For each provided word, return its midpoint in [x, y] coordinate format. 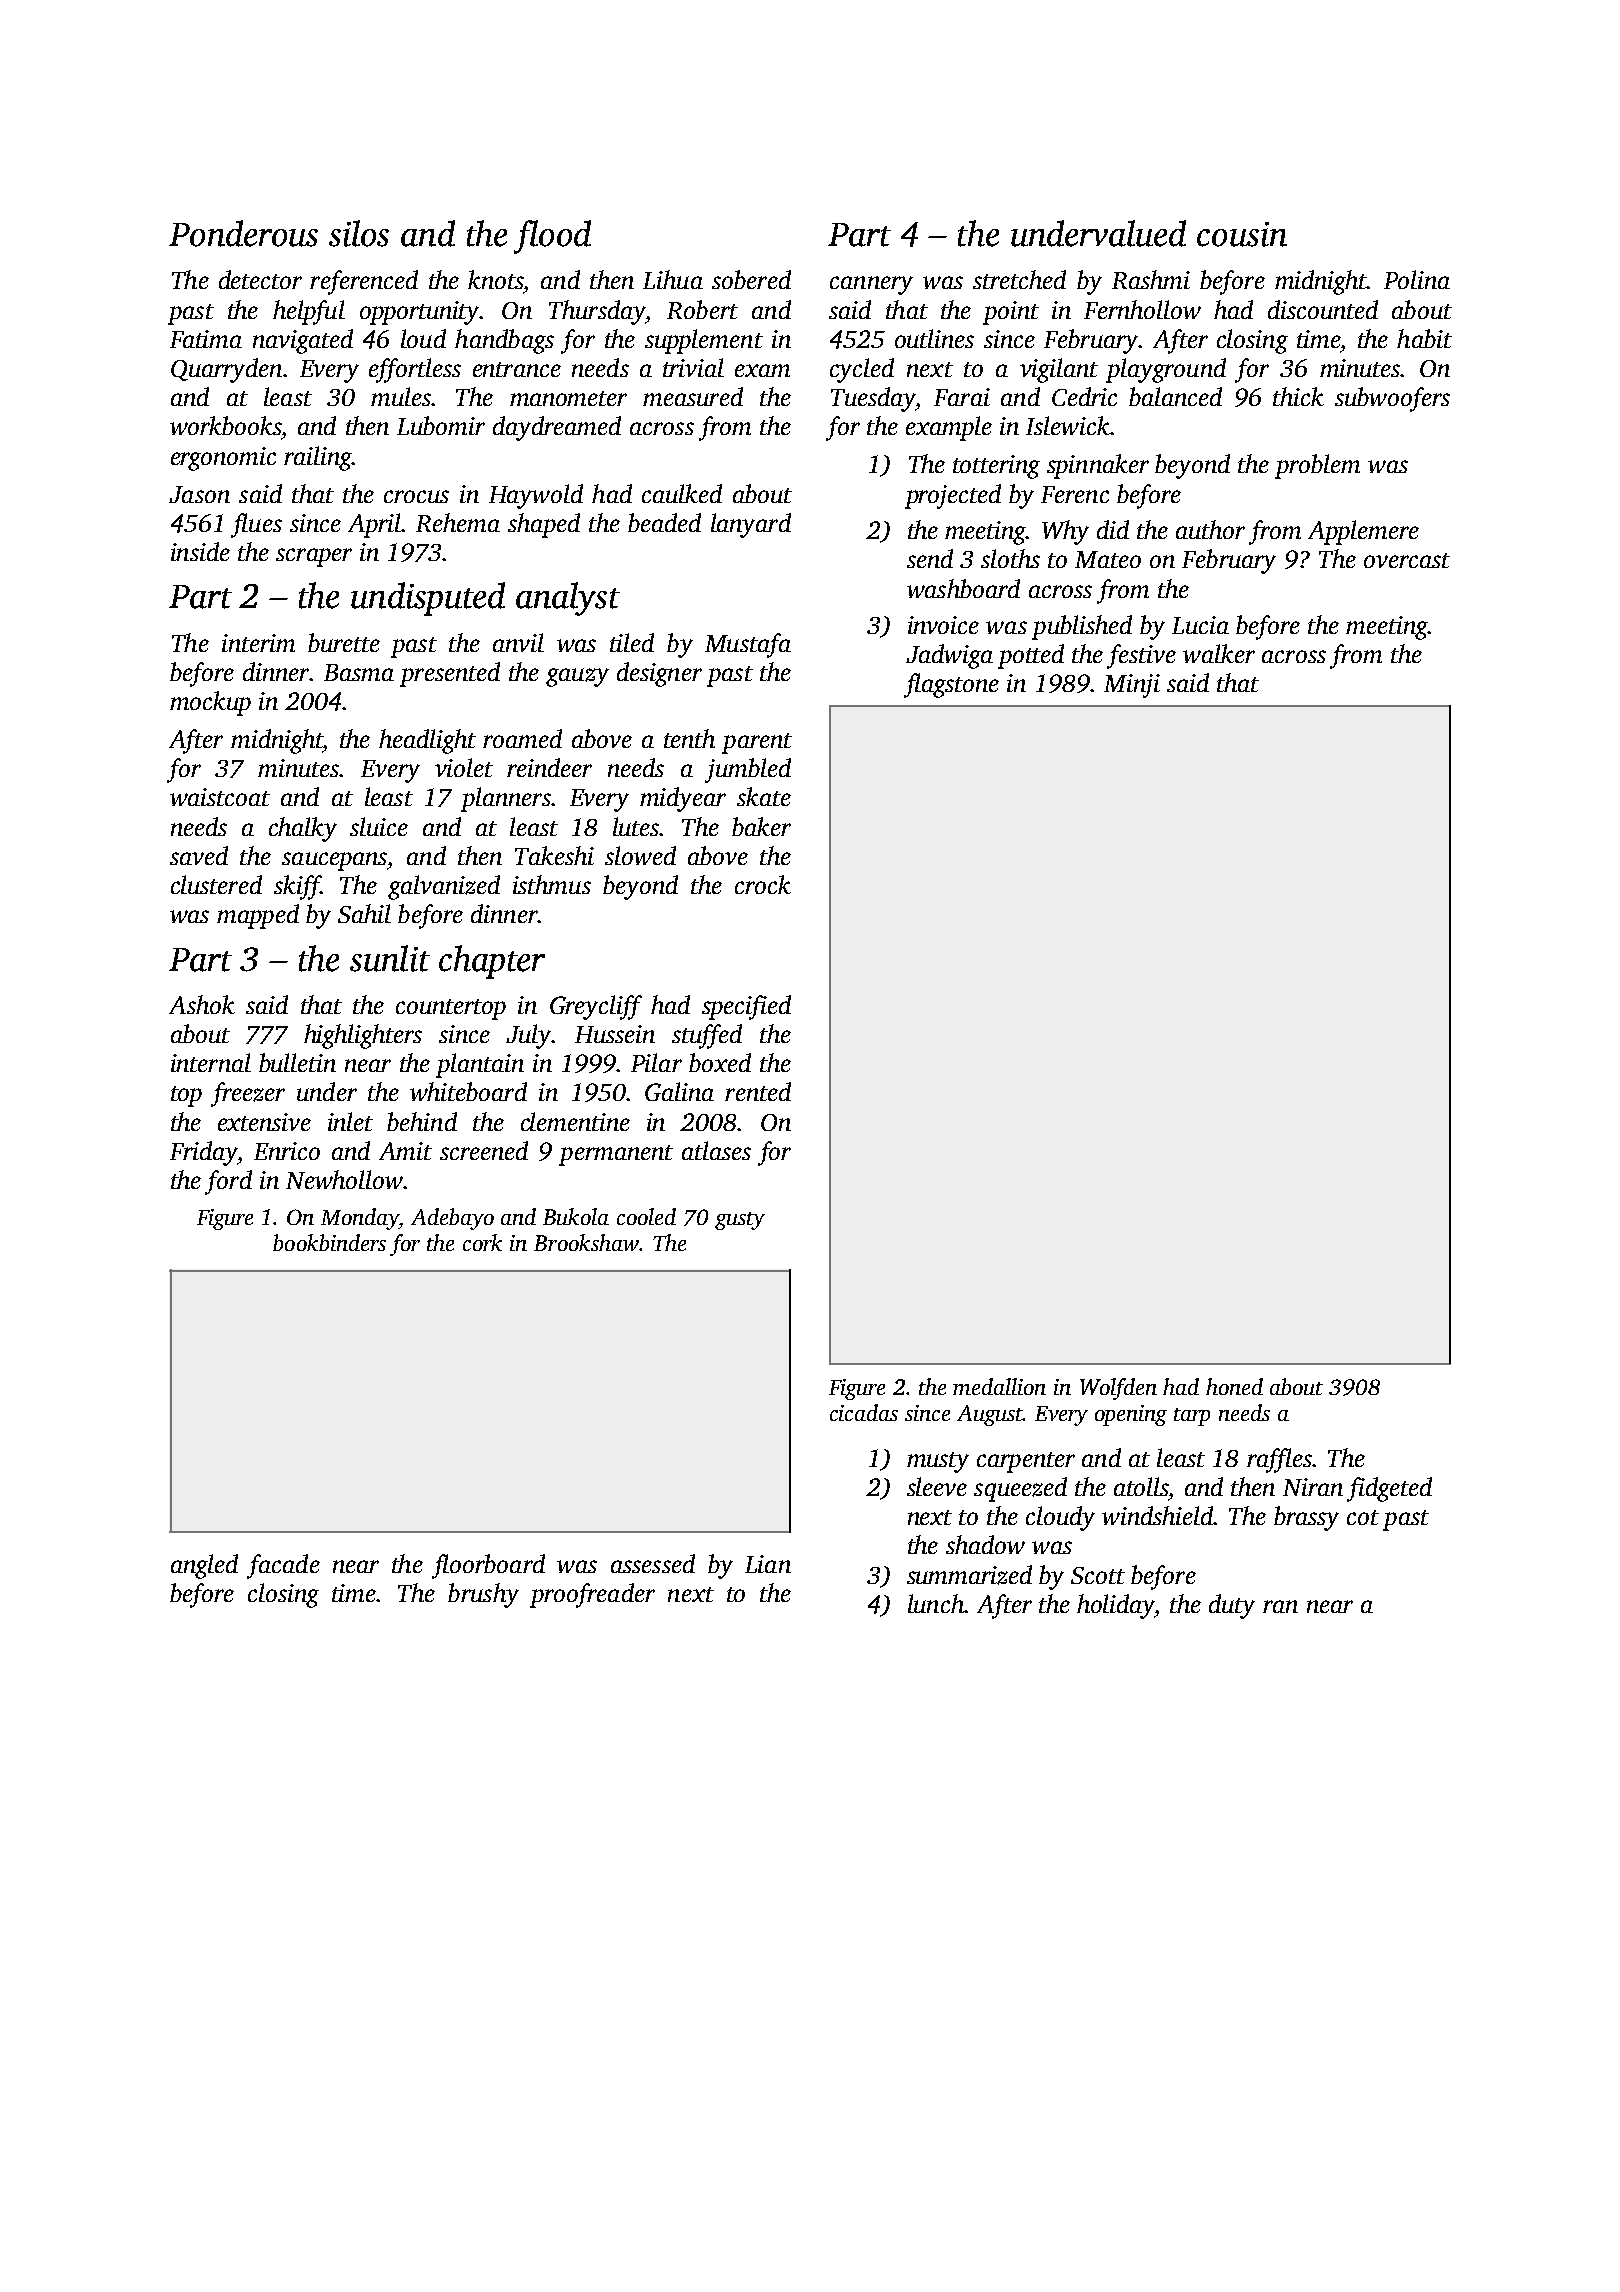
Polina [1417, 279]
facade [283, 1566]
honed [1234, 1386]
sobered [751, 279]
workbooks [225, 425]
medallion [999, 1386]
